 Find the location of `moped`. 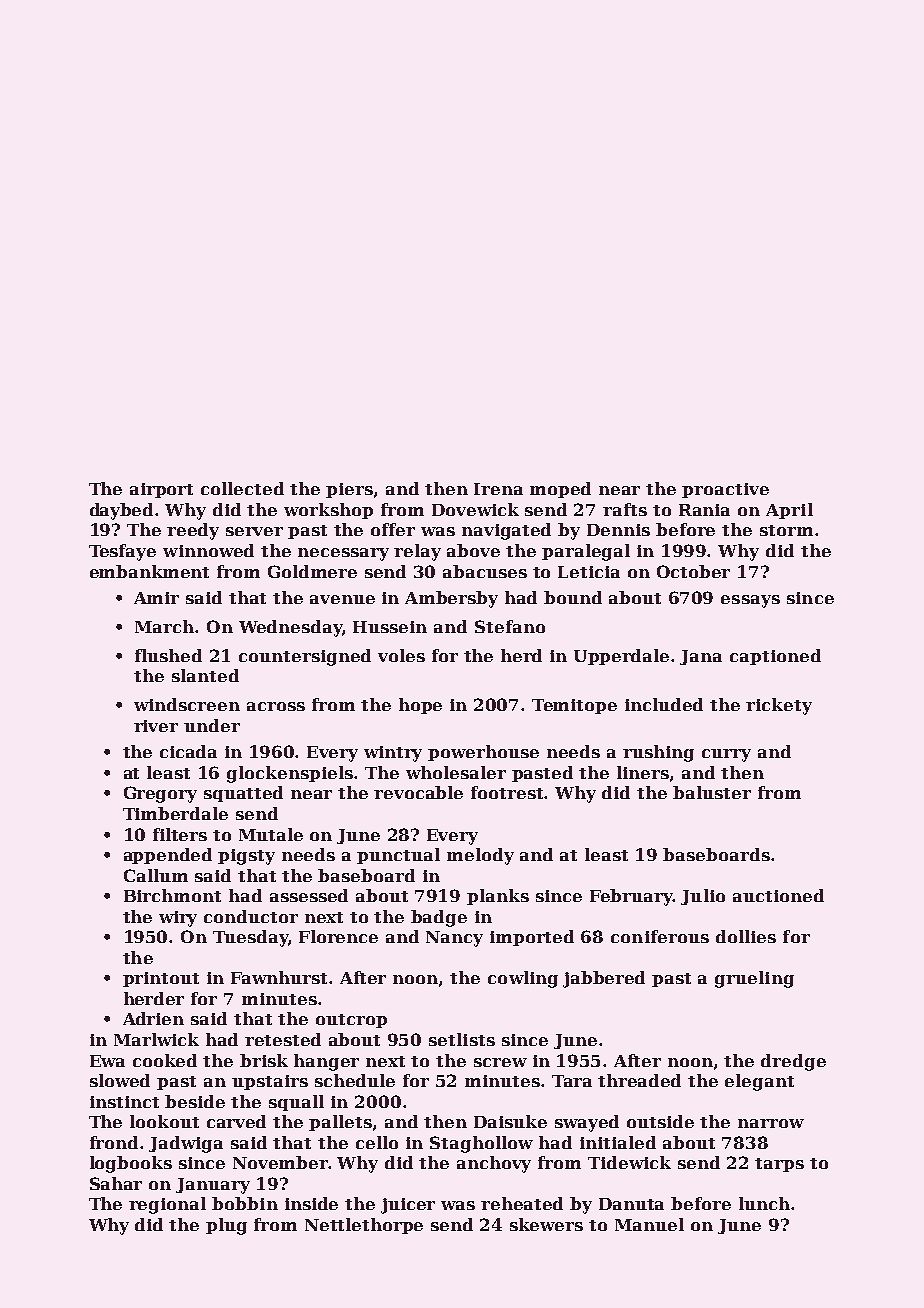

moped is located at coordinates (560, 490).
